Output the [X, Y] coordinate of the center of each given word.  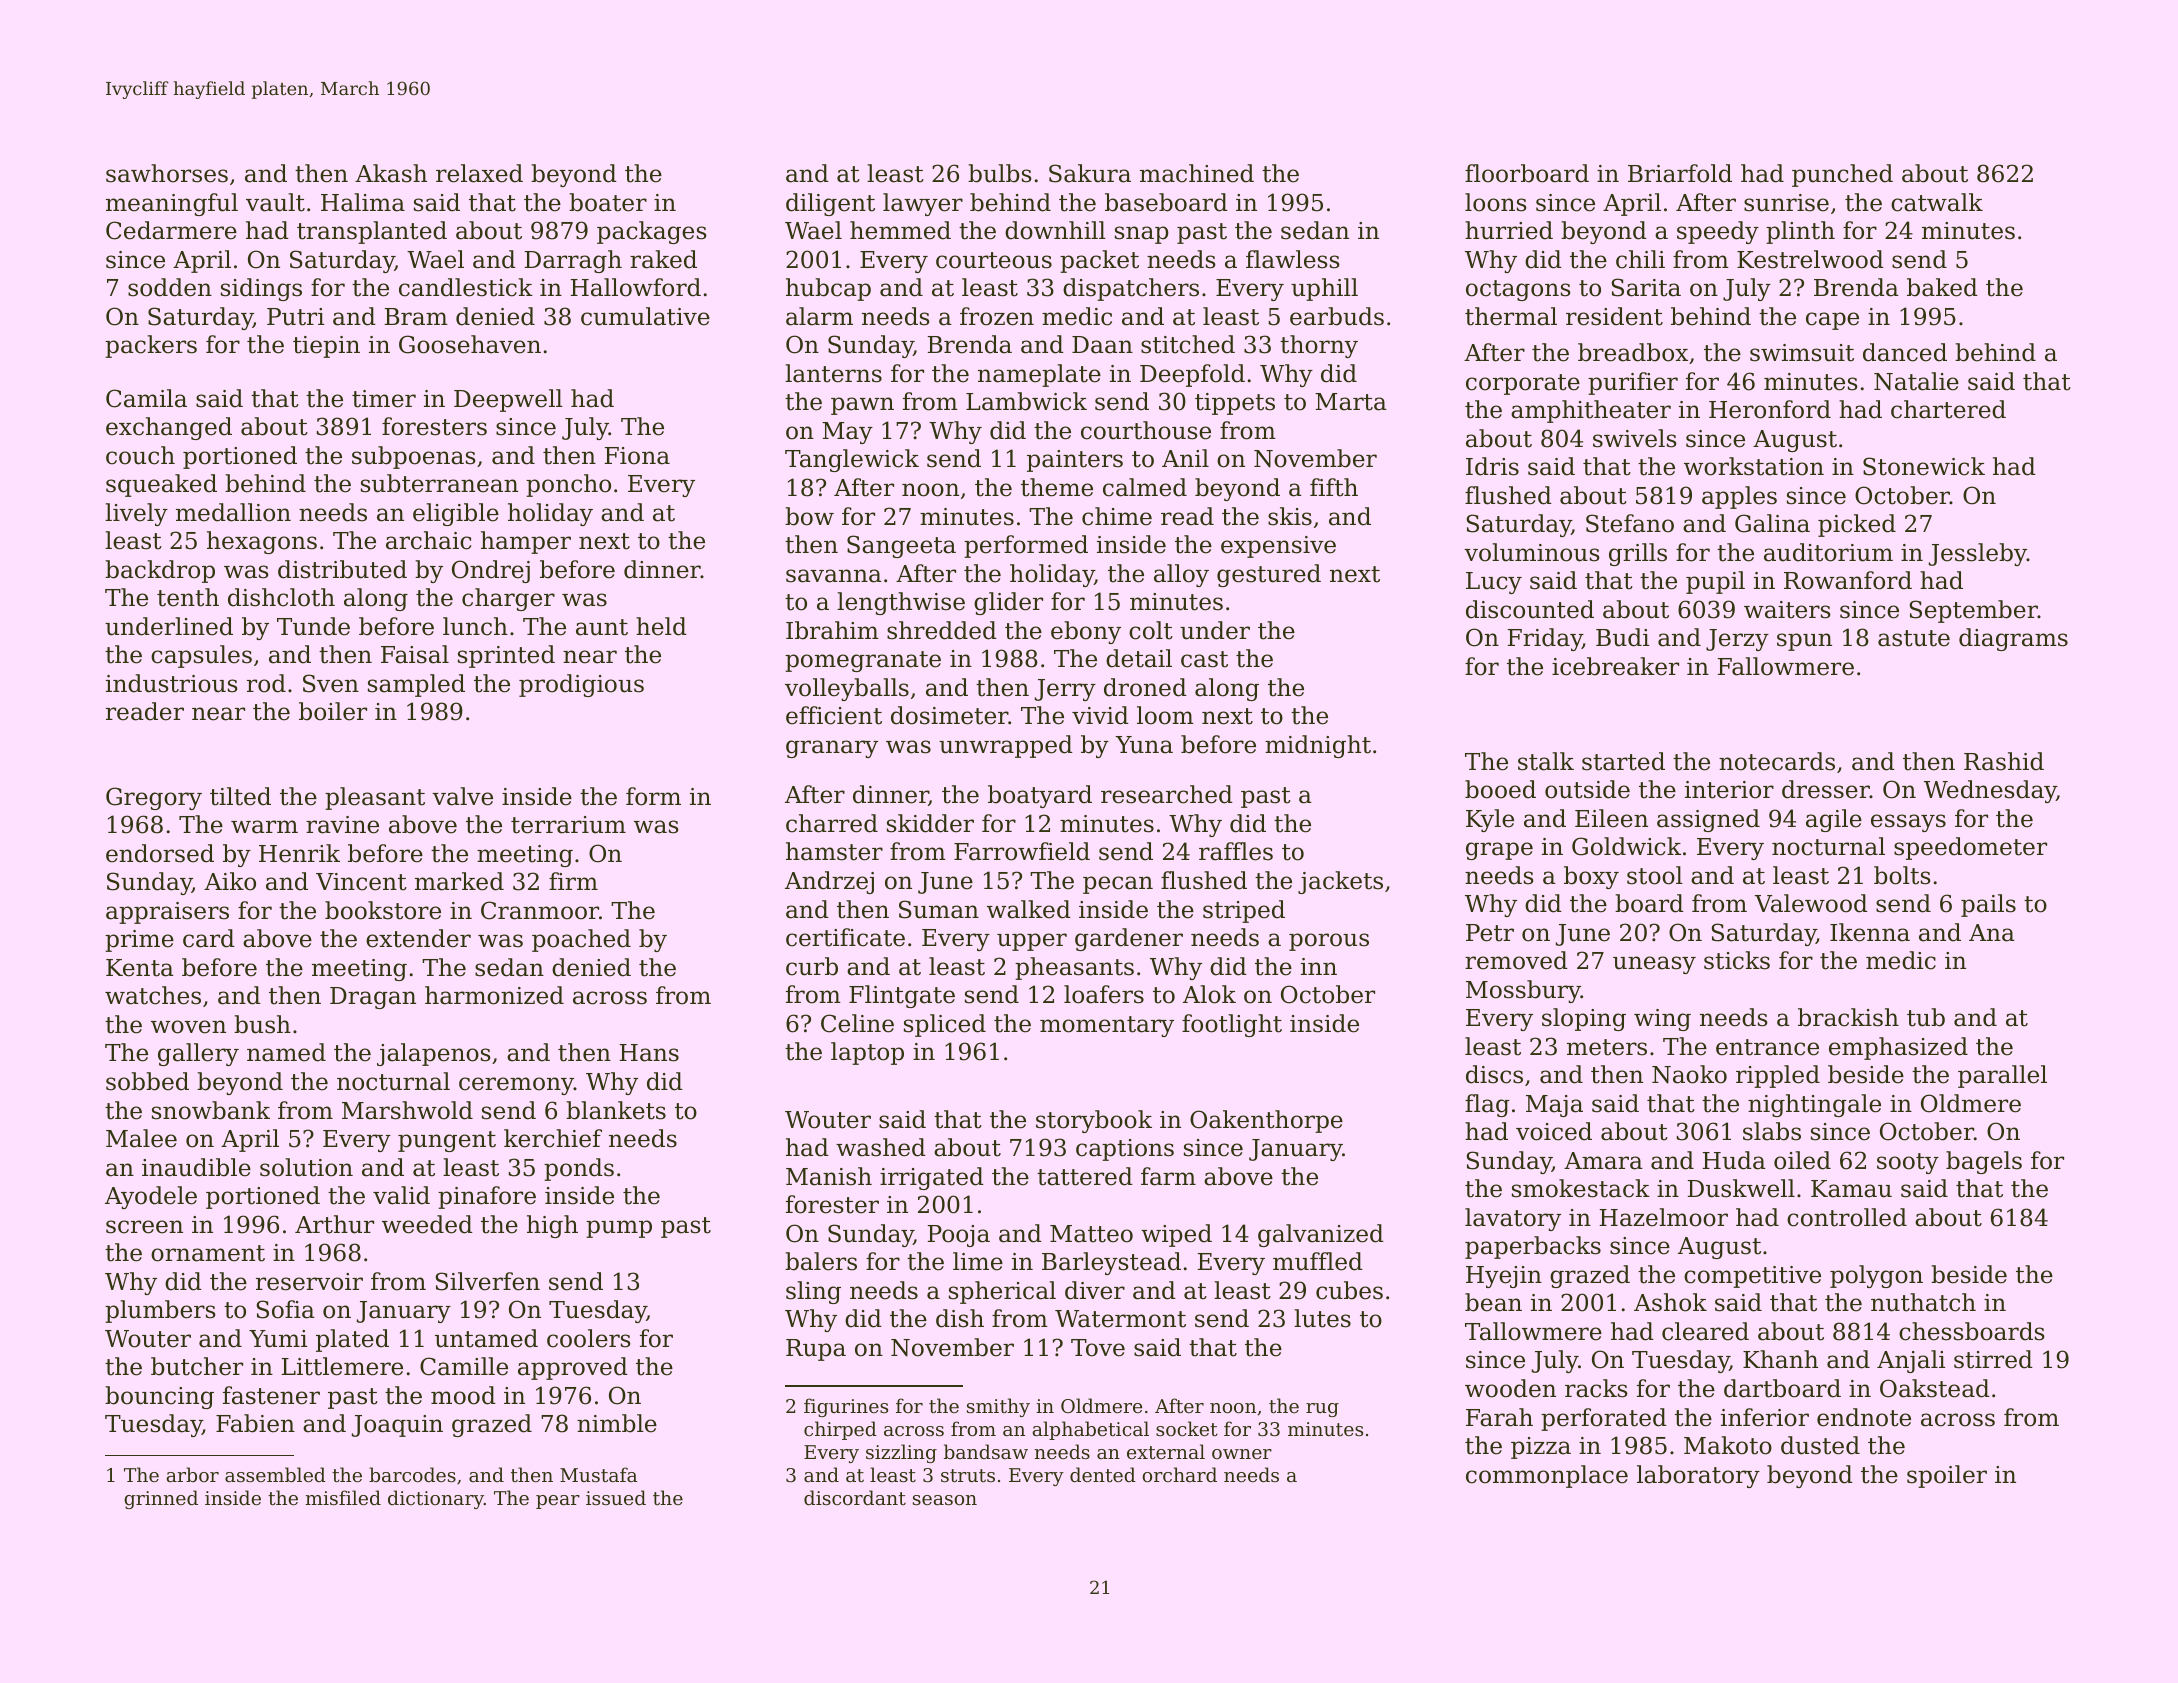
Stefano [1630, 523]
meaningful [172, 204]
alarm [819, 316]
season [945, 1500]
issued [616, 1497]
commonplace [1547, 1476]
